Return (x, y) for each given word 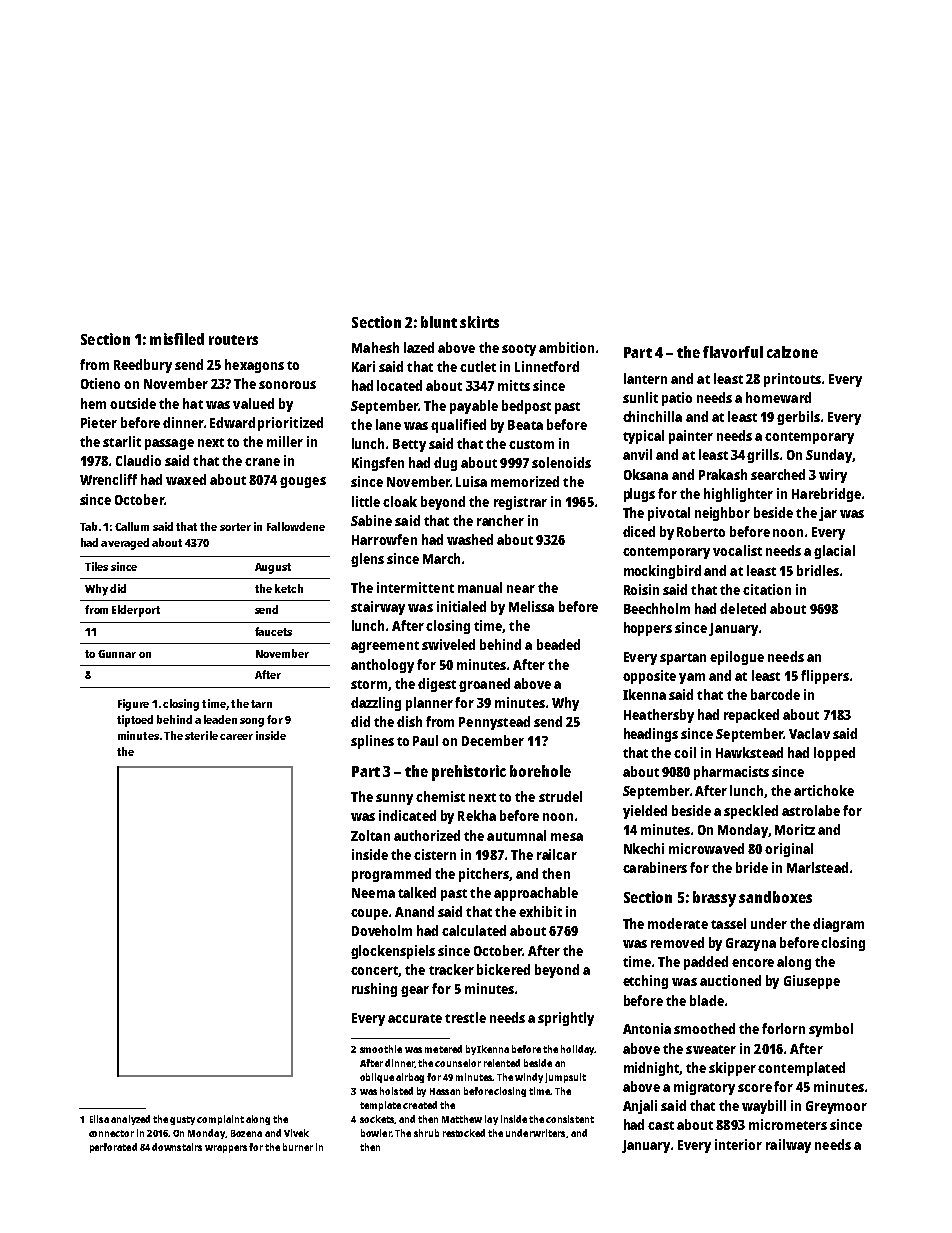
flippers (825, 677)
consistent (570, 1119)
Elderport (136, 611)
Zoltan (370, 835)
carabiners (655, 867)
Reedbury (143, 366)
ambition (566, 347)
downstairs (177, 1147)
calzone (792, 352)
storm (369, 684)
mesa (567, 837)
